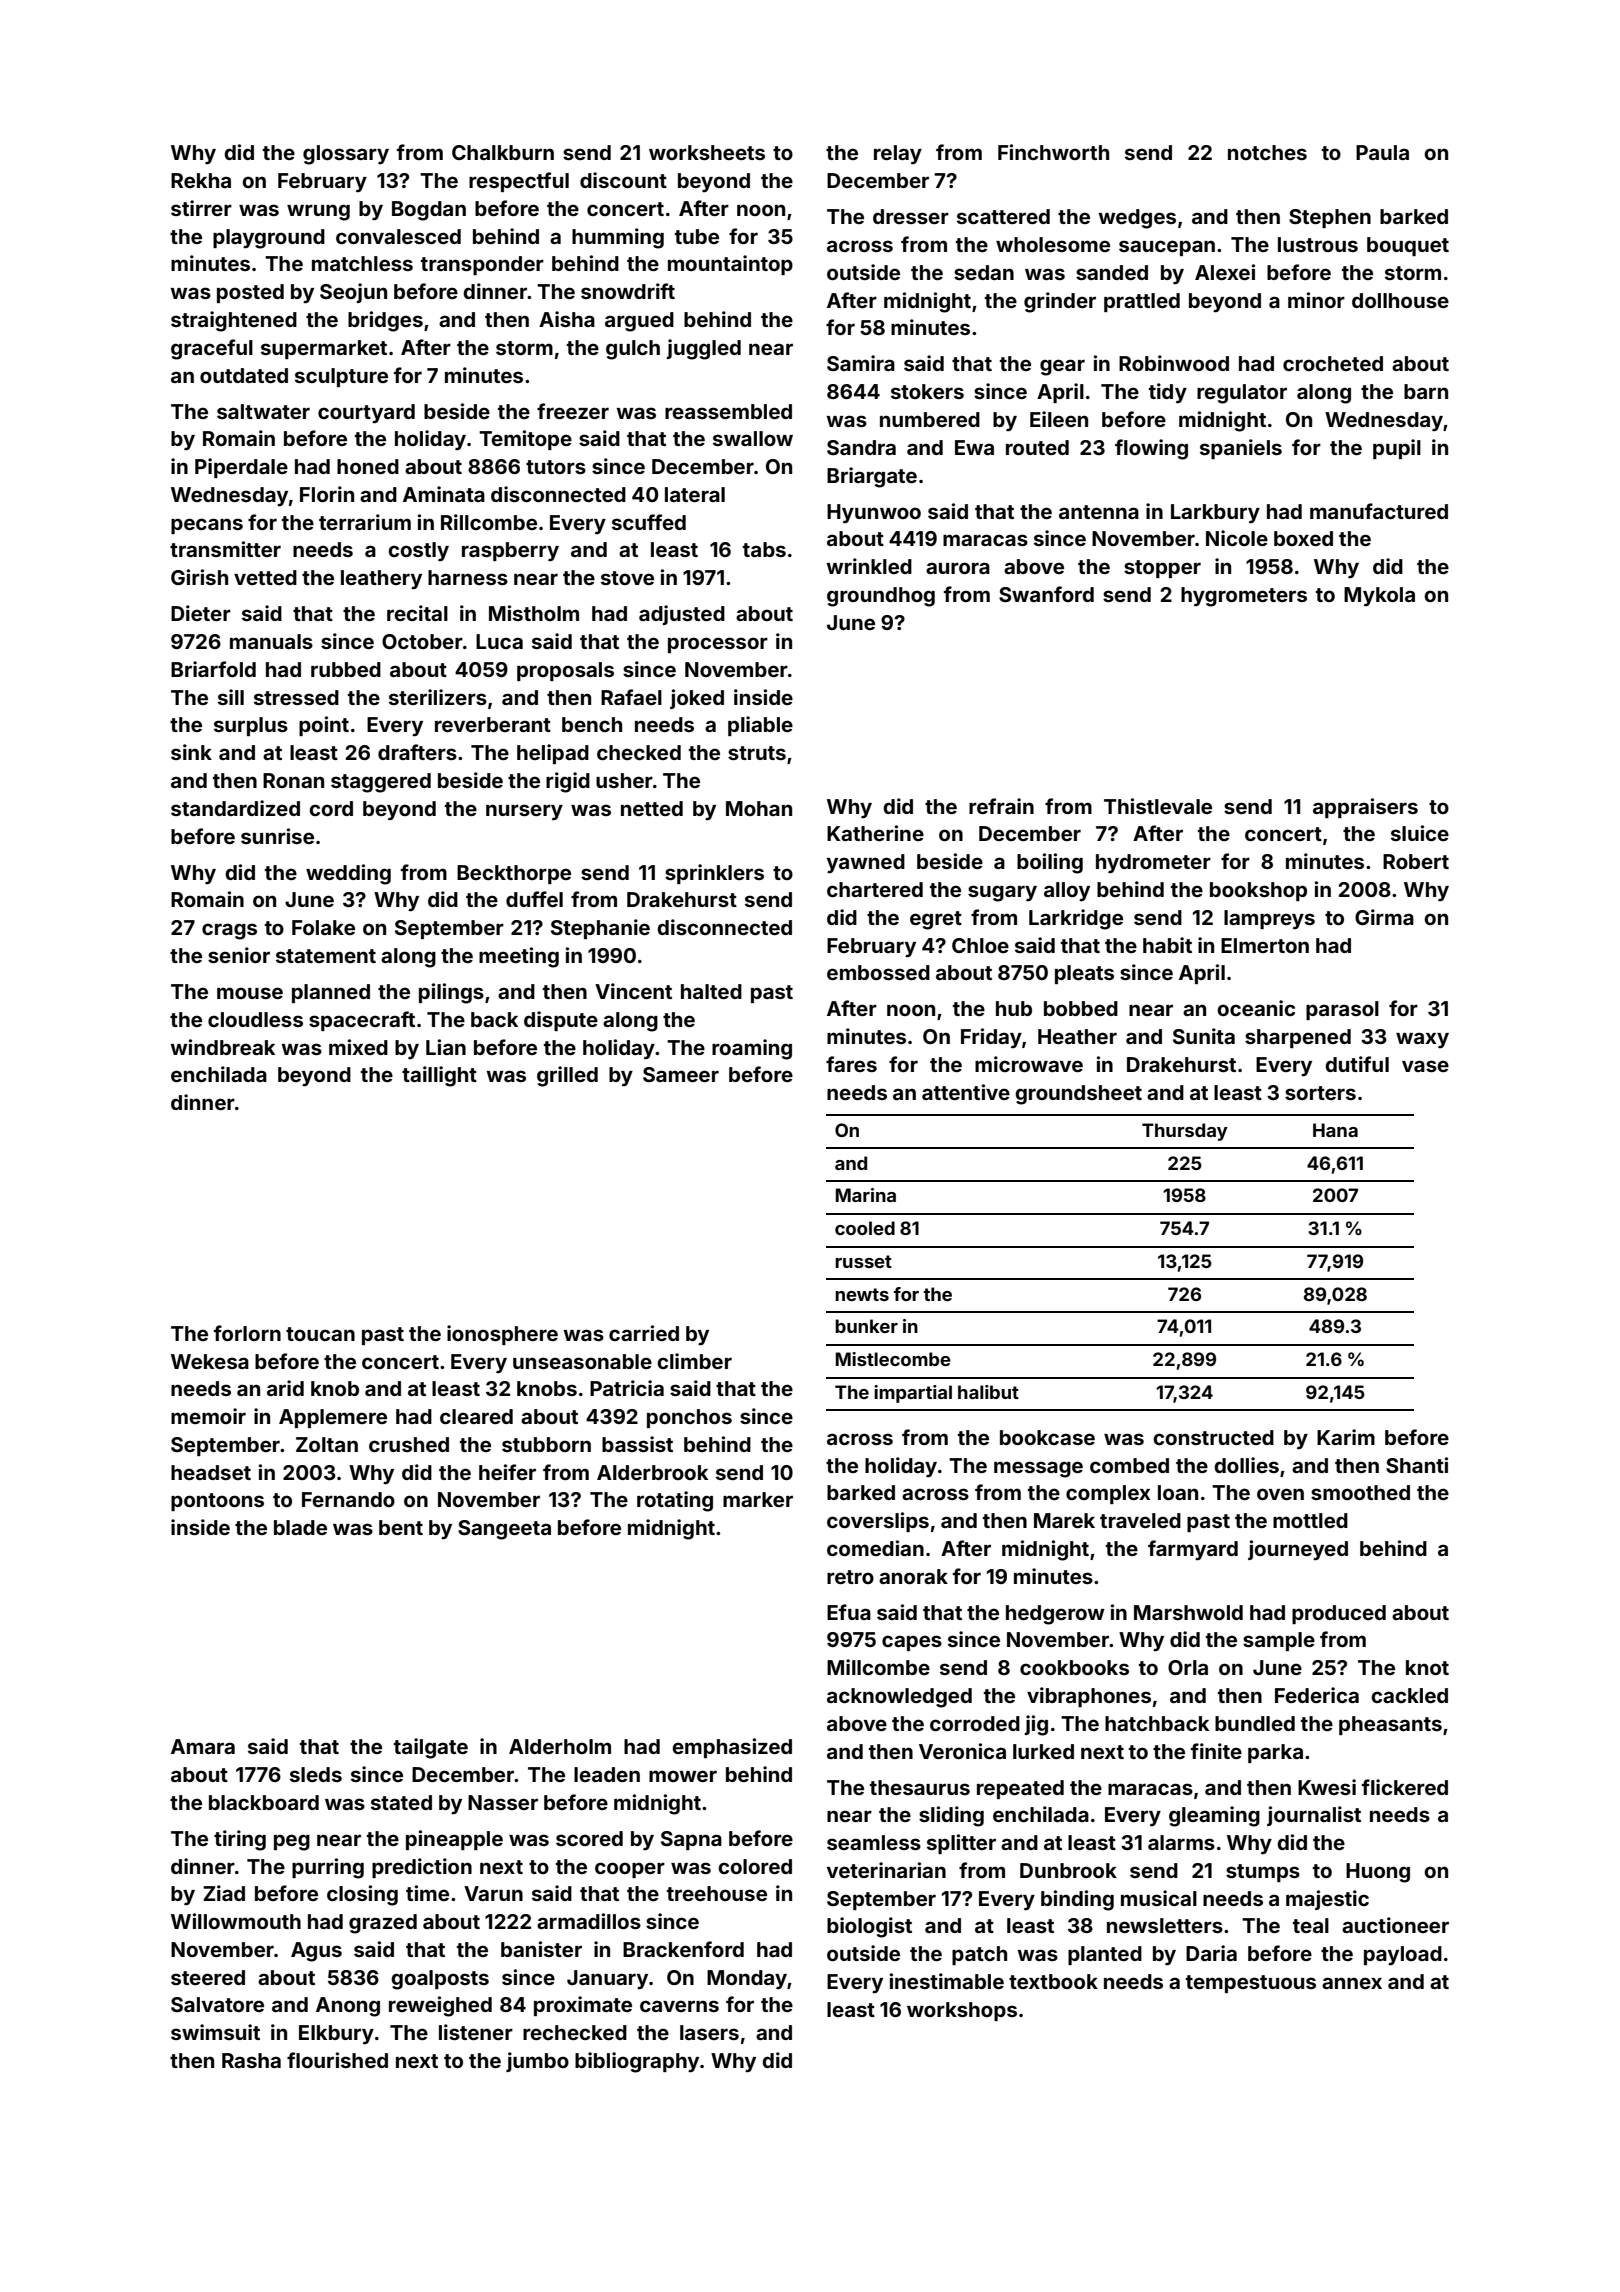  Describe the element at coordinates (1275, 1753) in the screenshot. I see `parka` at that location.
